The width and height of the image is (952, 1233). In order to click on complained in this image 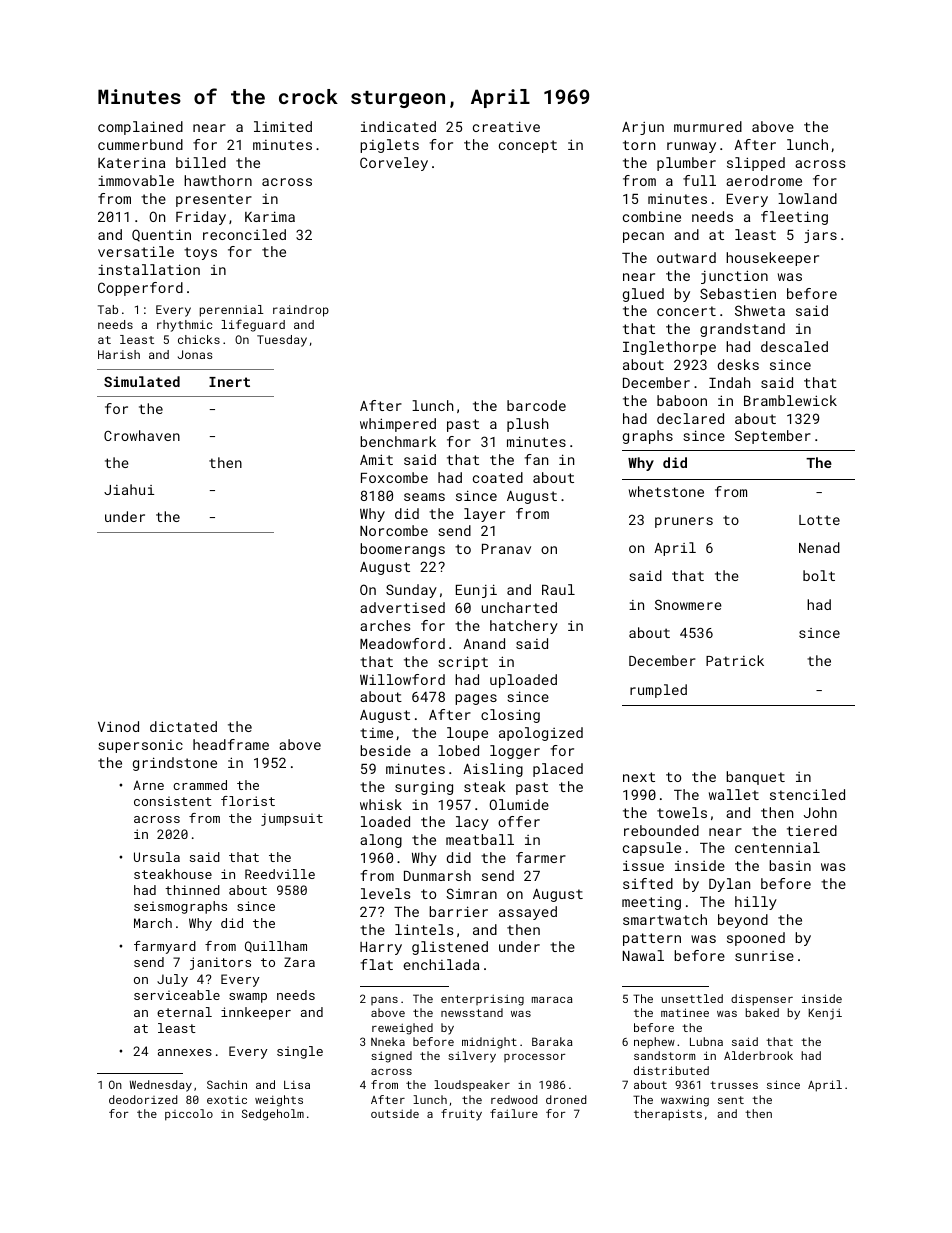, I will do `click(140, 128)`.
